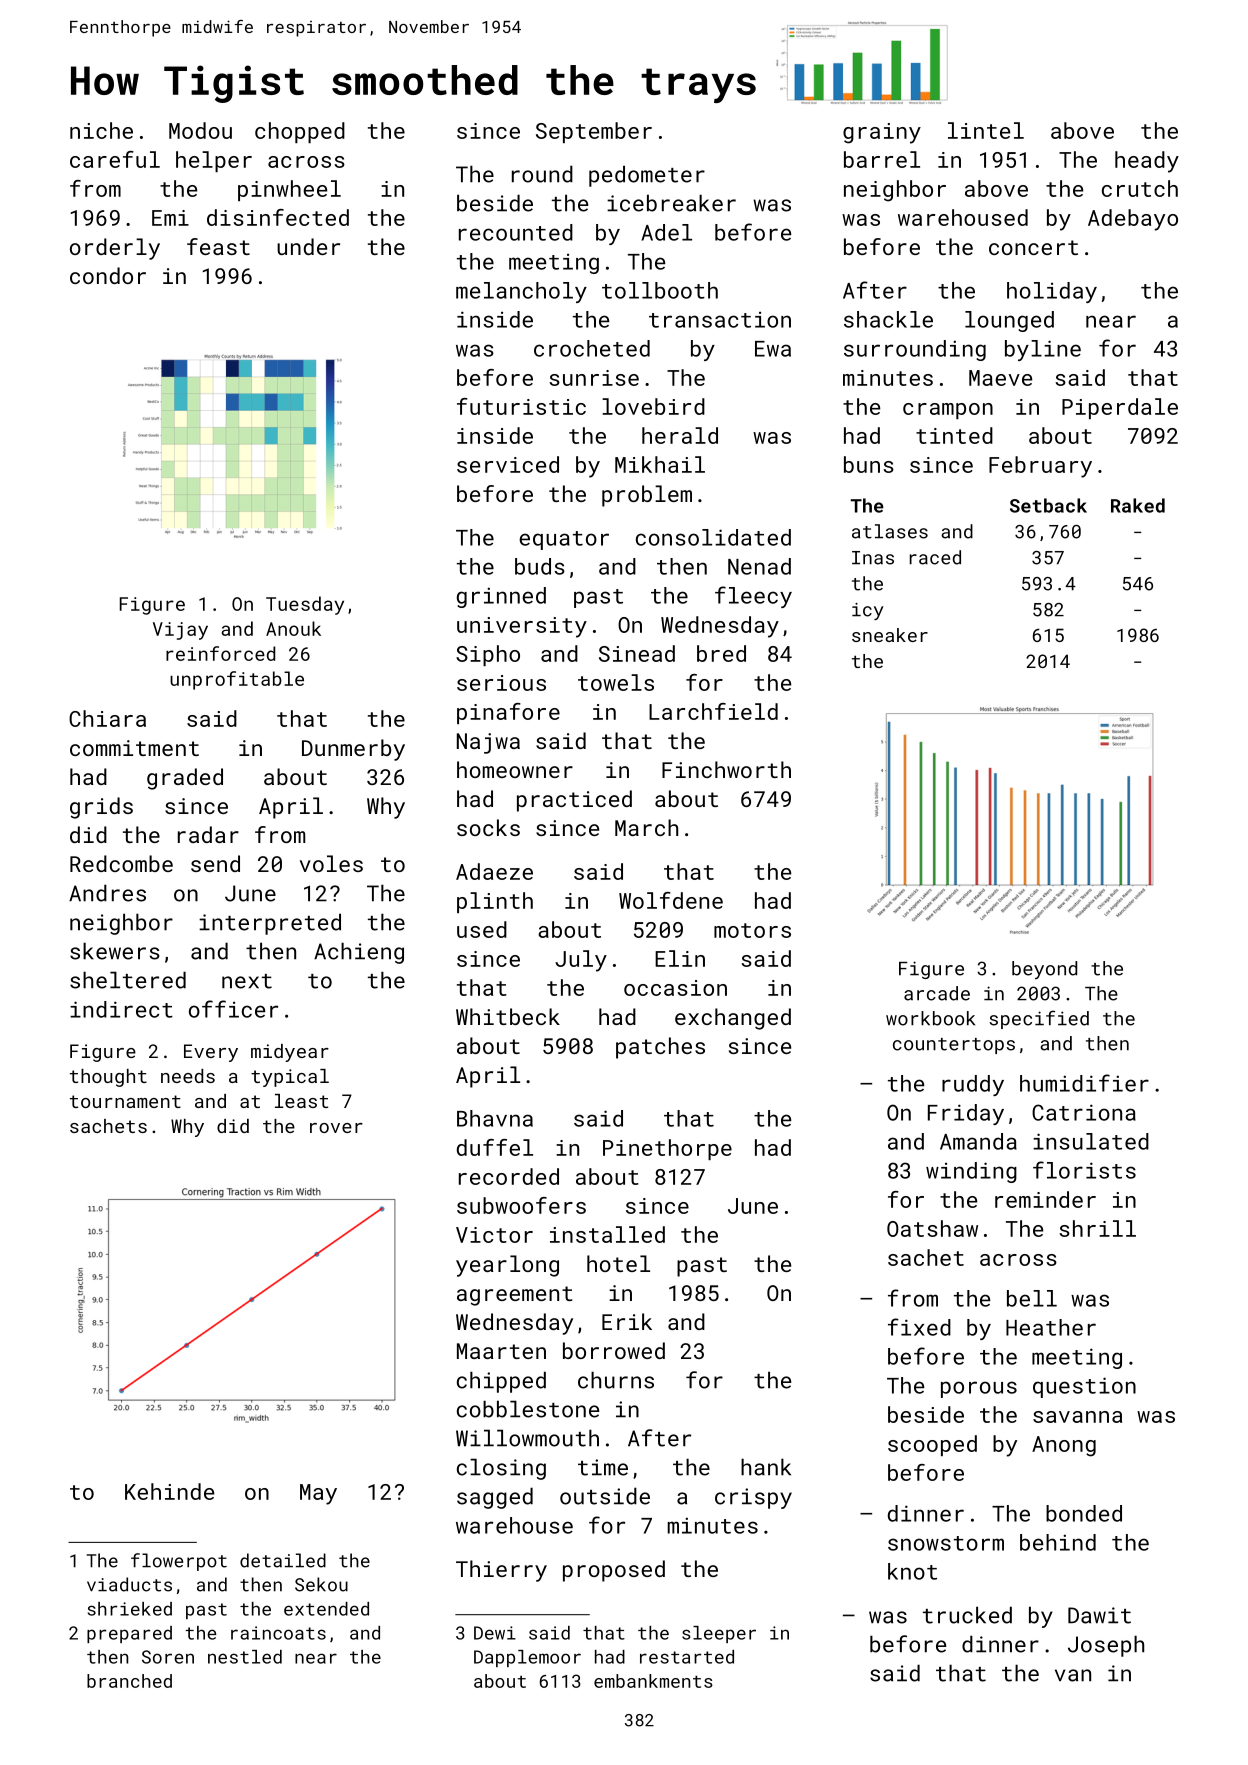 This image has height=1765, width=1248. I want to click on duffel, so click(495, 1147).
